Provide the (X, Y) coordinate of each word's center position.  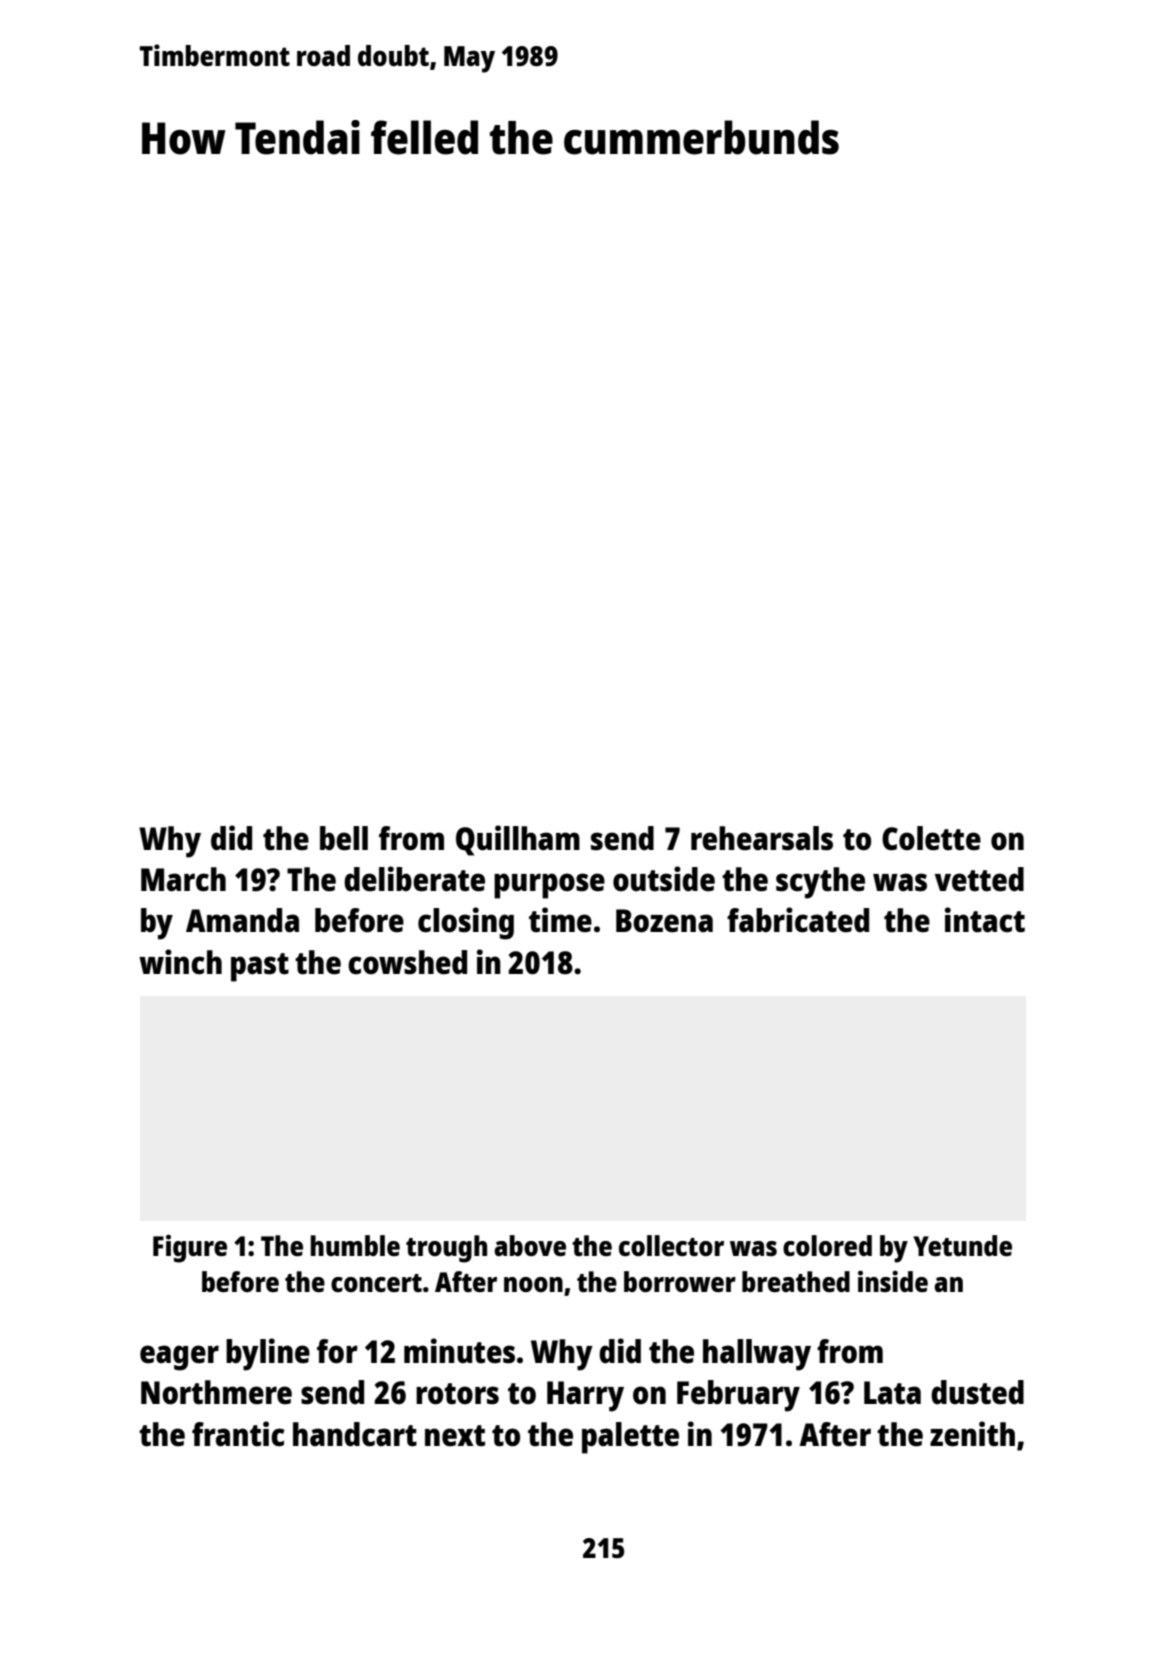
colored (827, 1245)
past (260, 967)
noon (533, 1284)
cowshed (407, 962)
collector (671, 1245)
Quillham (518, 840)
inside (893, 1281)
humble (355, 1245)
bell (344, 838)
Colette (931, 838)
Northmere (216, 1392)
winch (180, 962)
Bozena (664, 921)
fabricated (798, 920)
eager (179, 1358)
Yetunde (962, 1245)
